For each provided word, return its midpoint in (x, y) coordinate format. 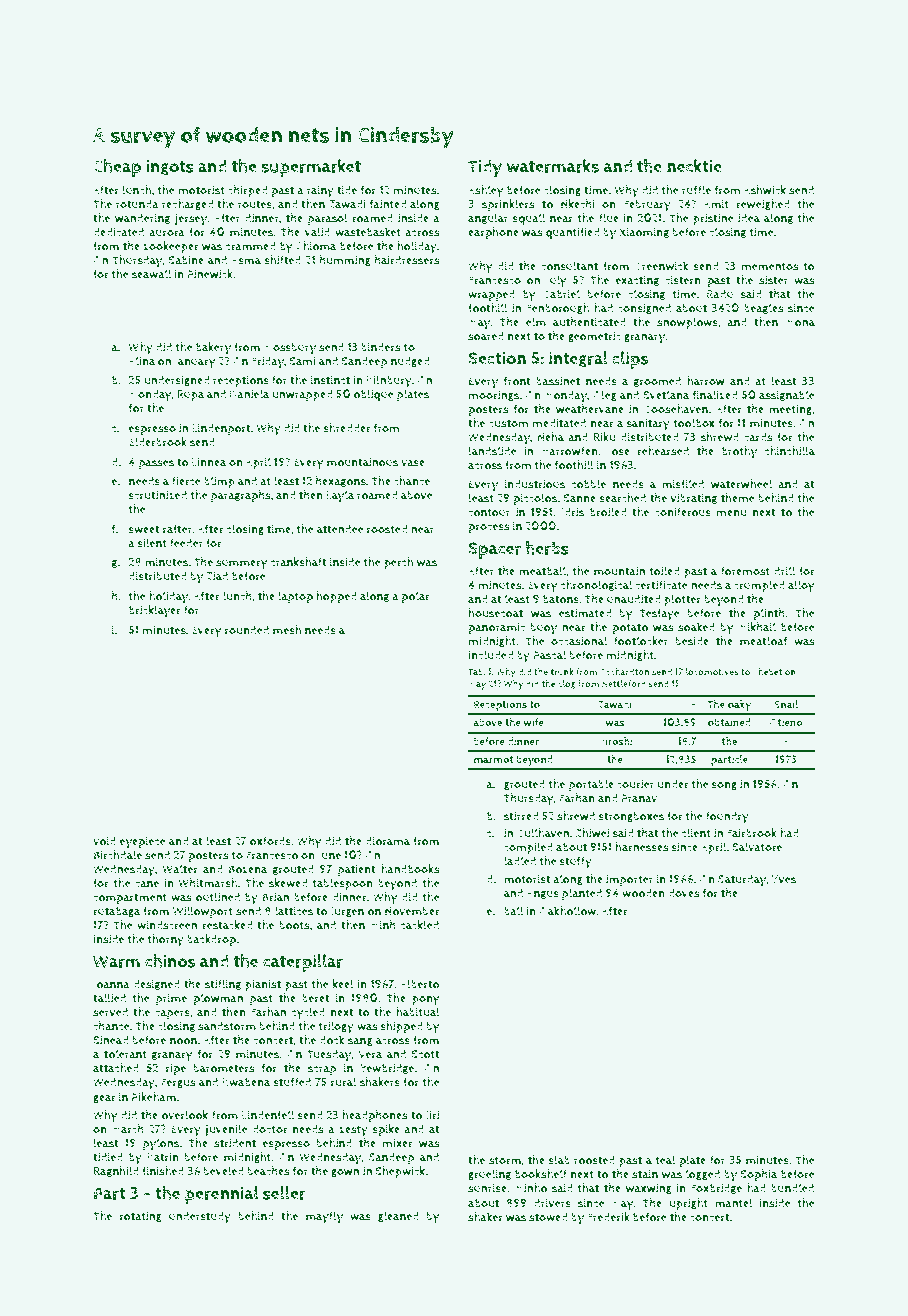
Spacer (494, 550)
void (104, 841)
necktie (694, 166)
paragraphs (241, 496)
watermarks (553, 166)
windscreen (167, 925)
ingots (170, 168)
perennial (222, 1195)
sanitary (648, 424)
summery (242, 565)
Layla (341, 496)
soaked (696, 627)
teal (666, 1159)
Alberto (420, 984)
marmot (493, 760)
